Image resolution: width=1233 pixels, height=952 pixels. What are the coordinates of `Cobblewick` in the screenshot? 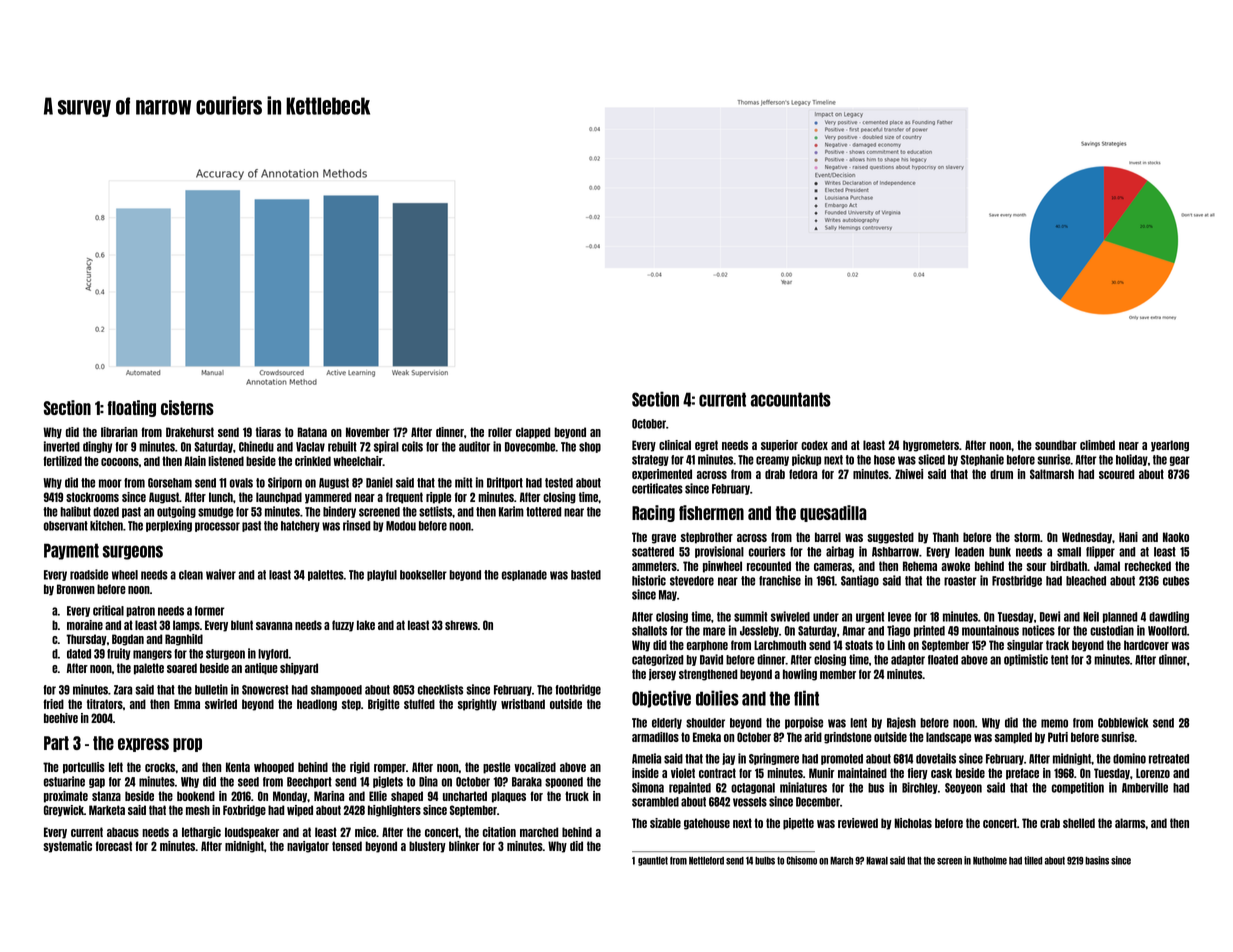 It's located at (1123, 722).
